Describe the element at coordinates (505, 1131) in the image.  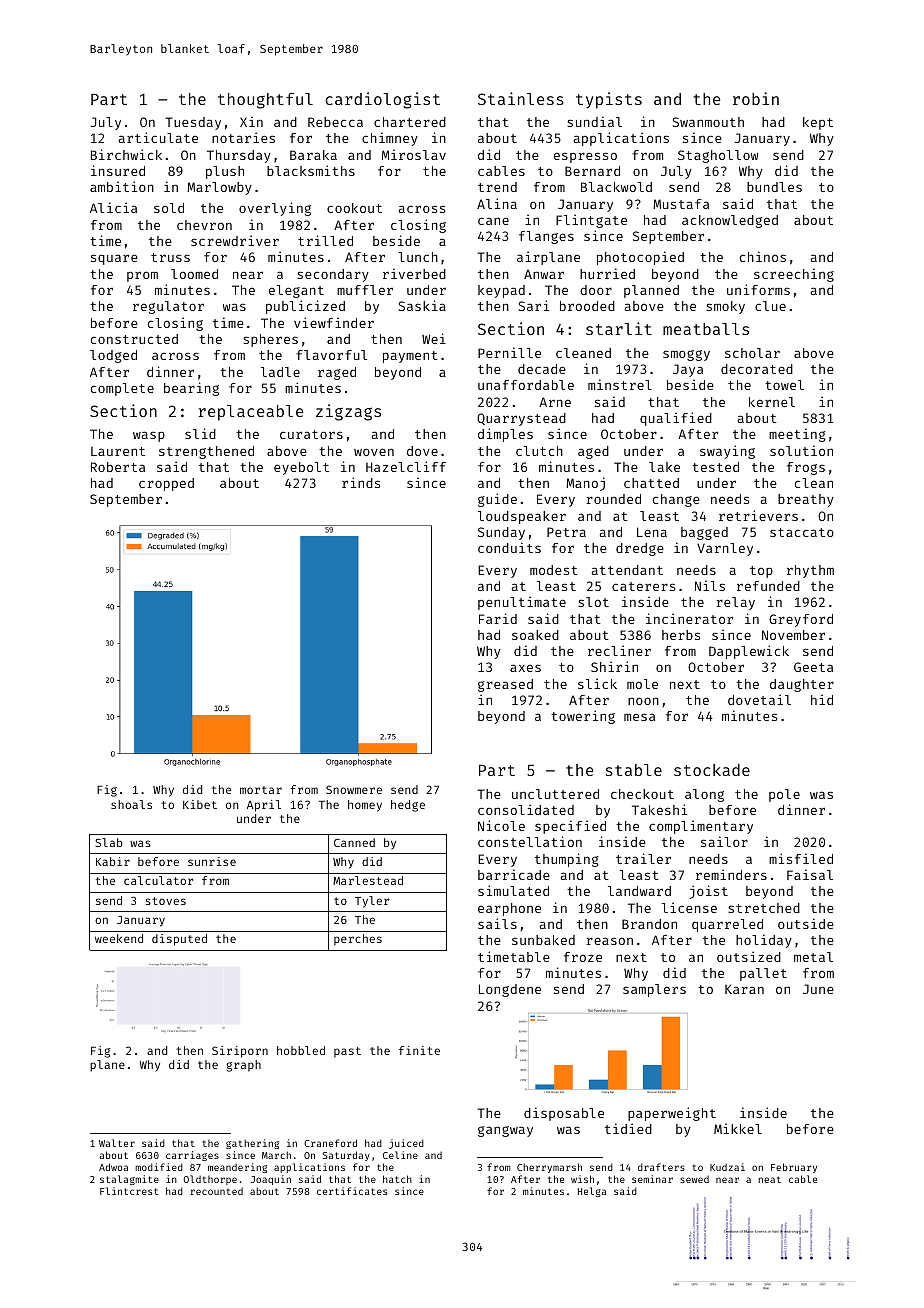
I see `gangway` at that location.
